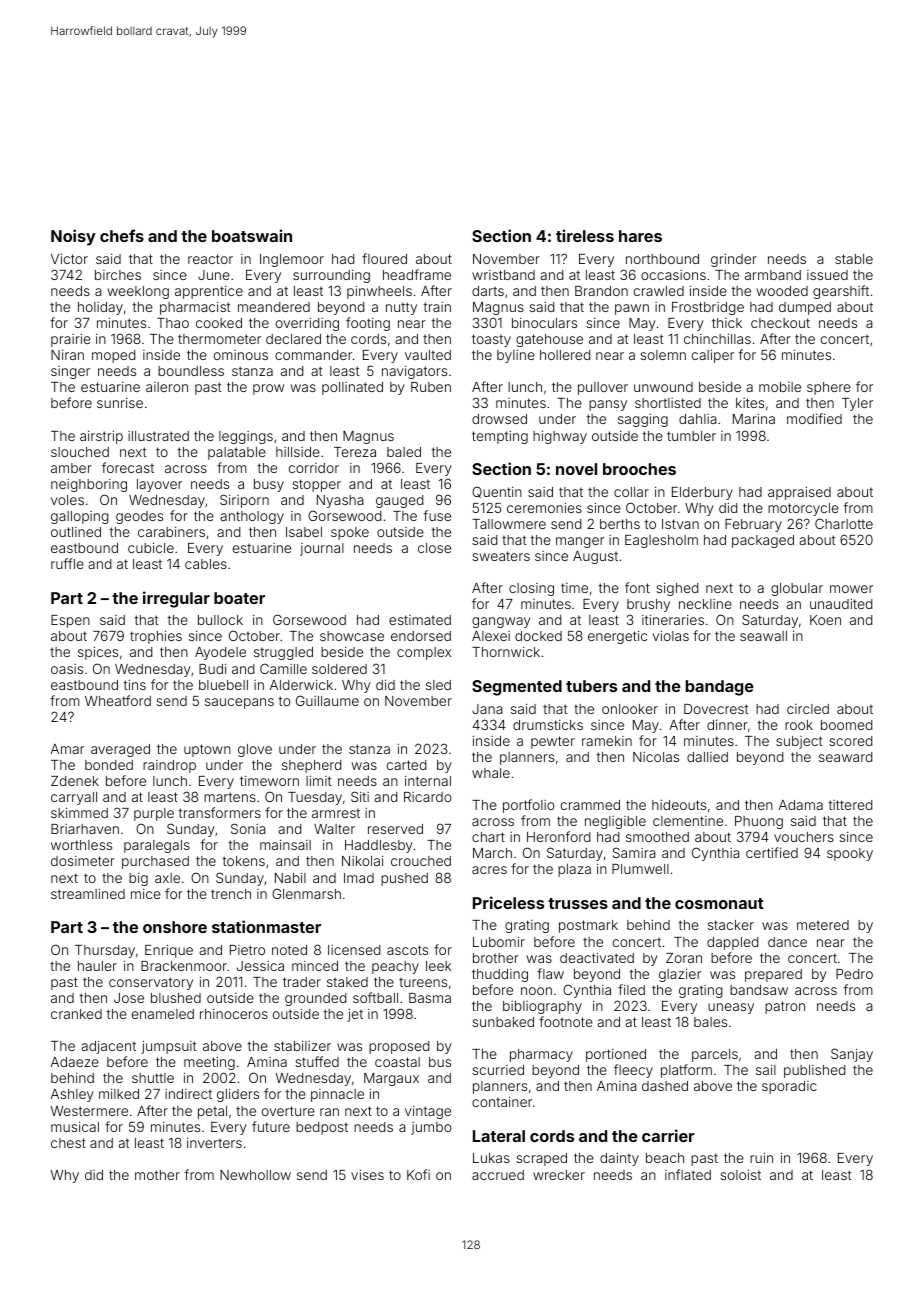  Describe the element at coordinates (640, 236) in the page. I see `hares` at that location.
